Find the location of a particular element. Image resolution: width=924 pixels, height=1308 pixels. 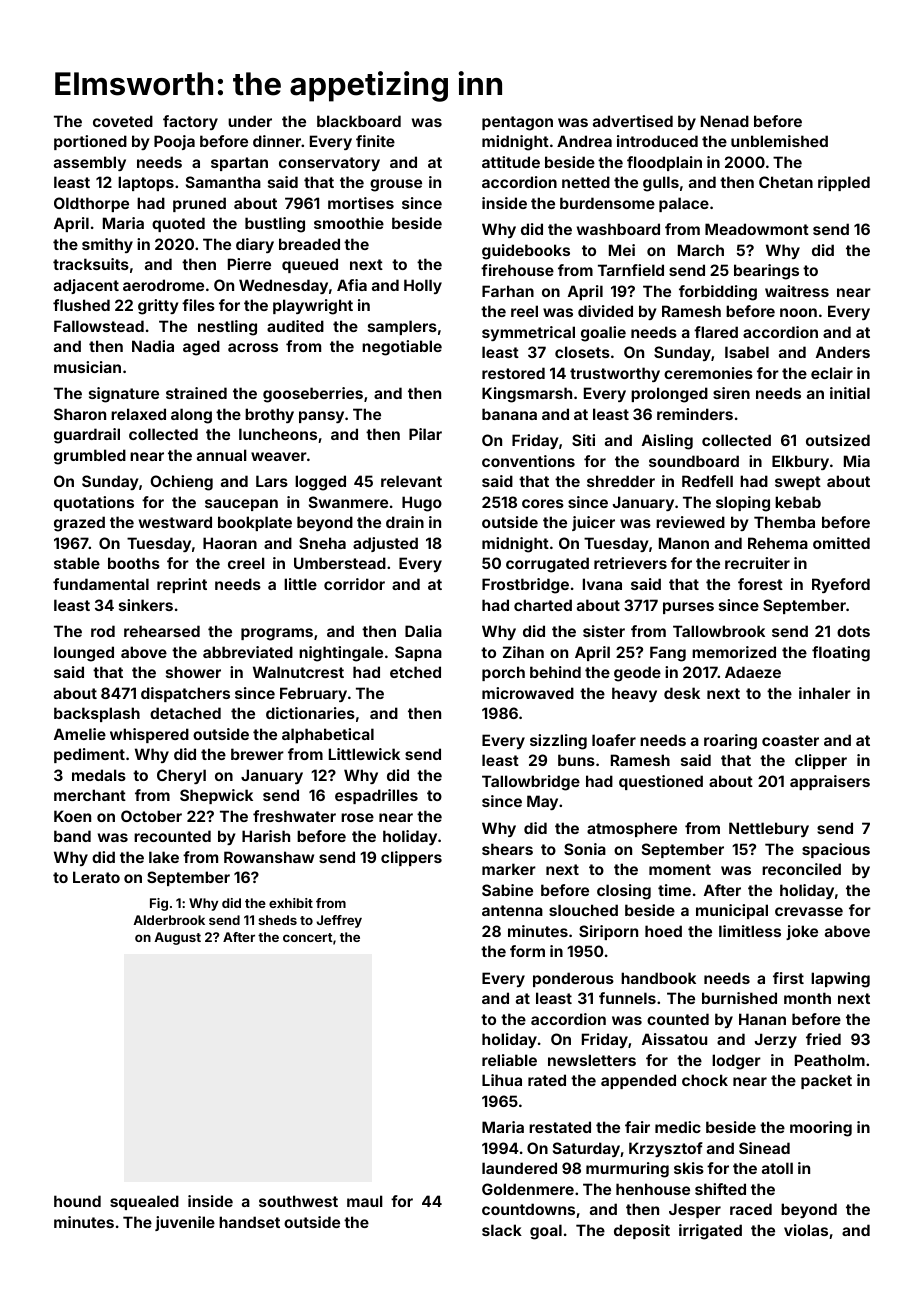

brewer is located at coordinates (257, 754).
